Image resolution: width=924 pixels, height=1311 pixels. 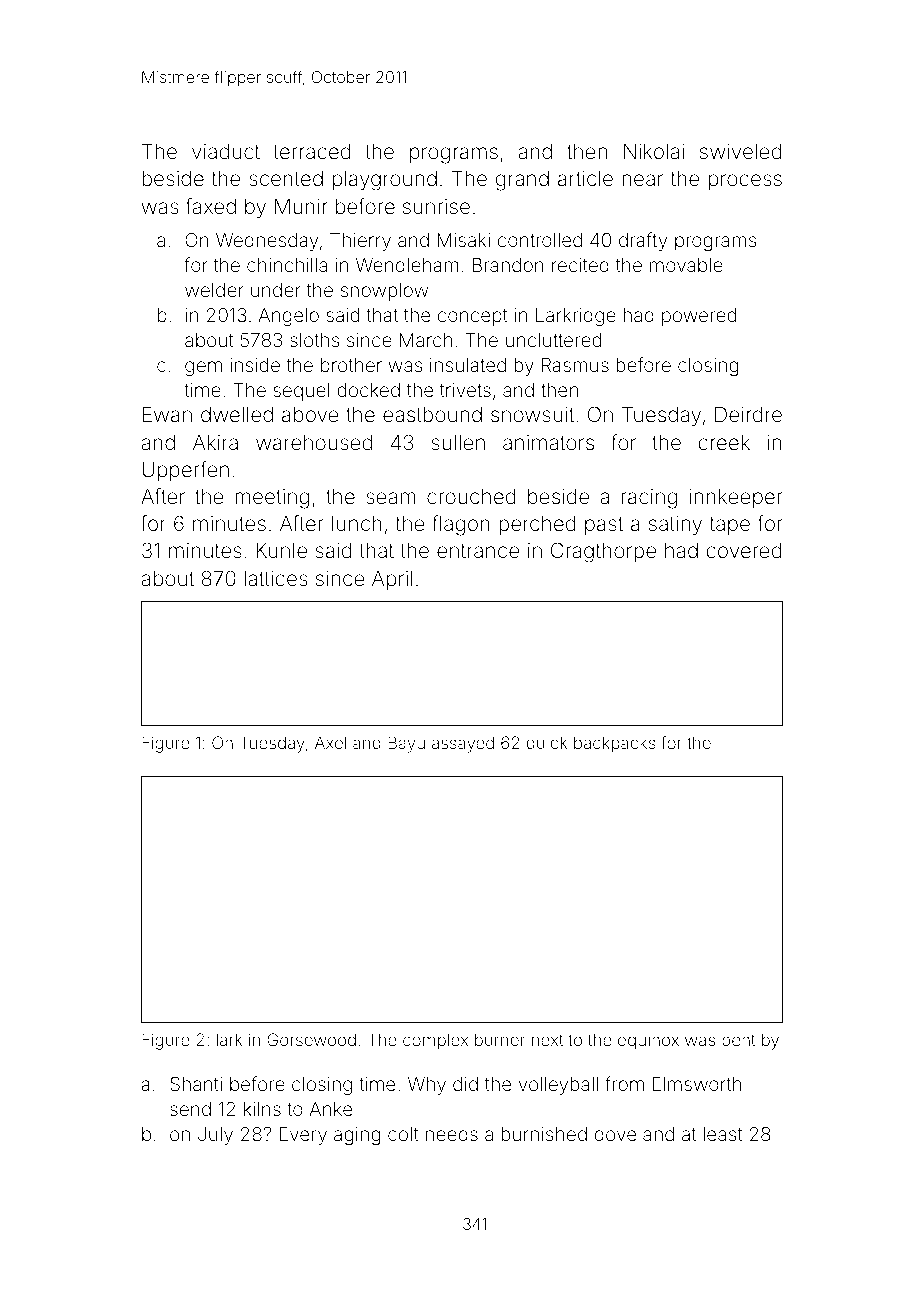 I want to click on burner, so click(x=500, y=1039).
